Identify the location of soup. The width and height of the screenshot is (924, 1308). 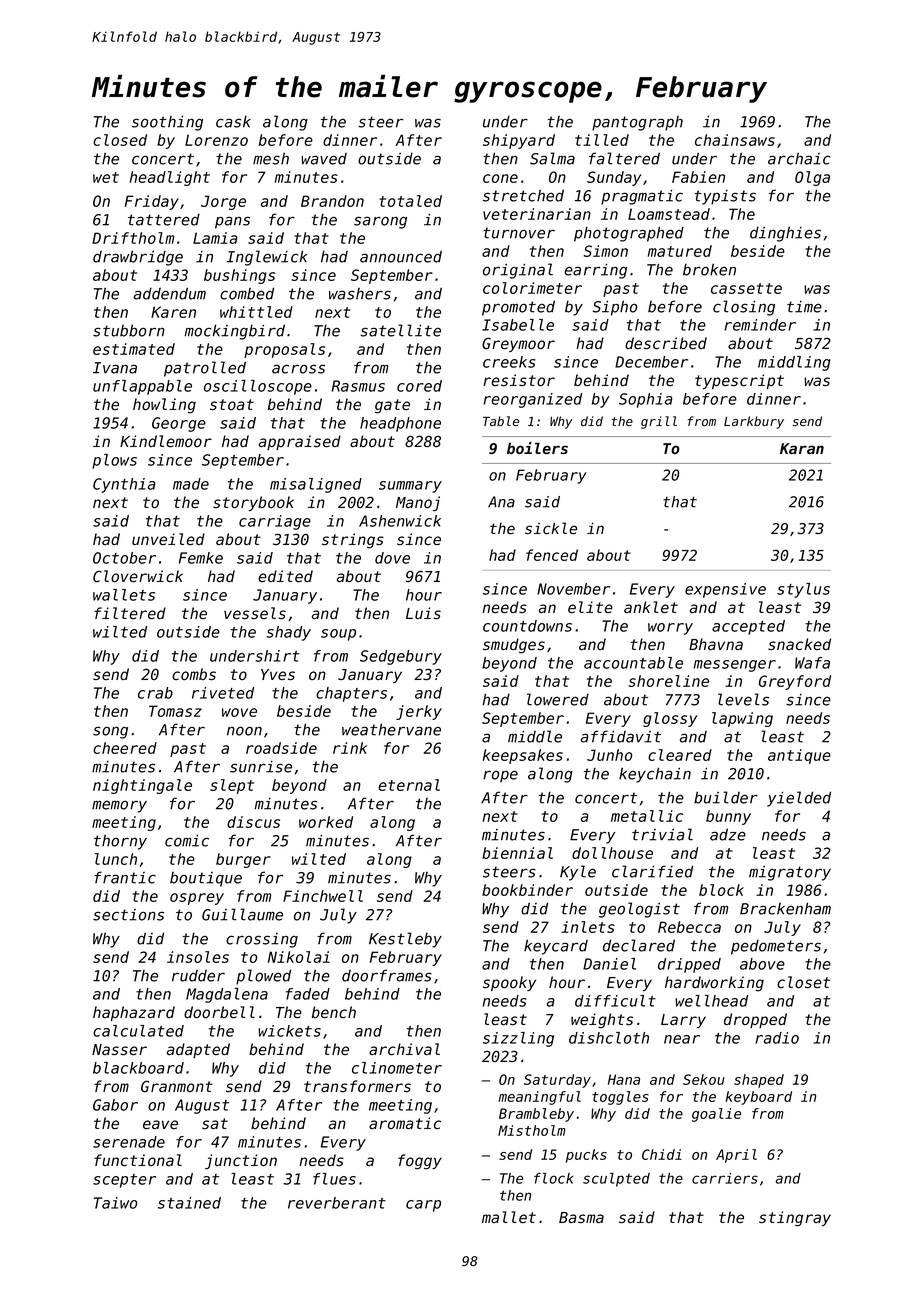
(338, 635).
